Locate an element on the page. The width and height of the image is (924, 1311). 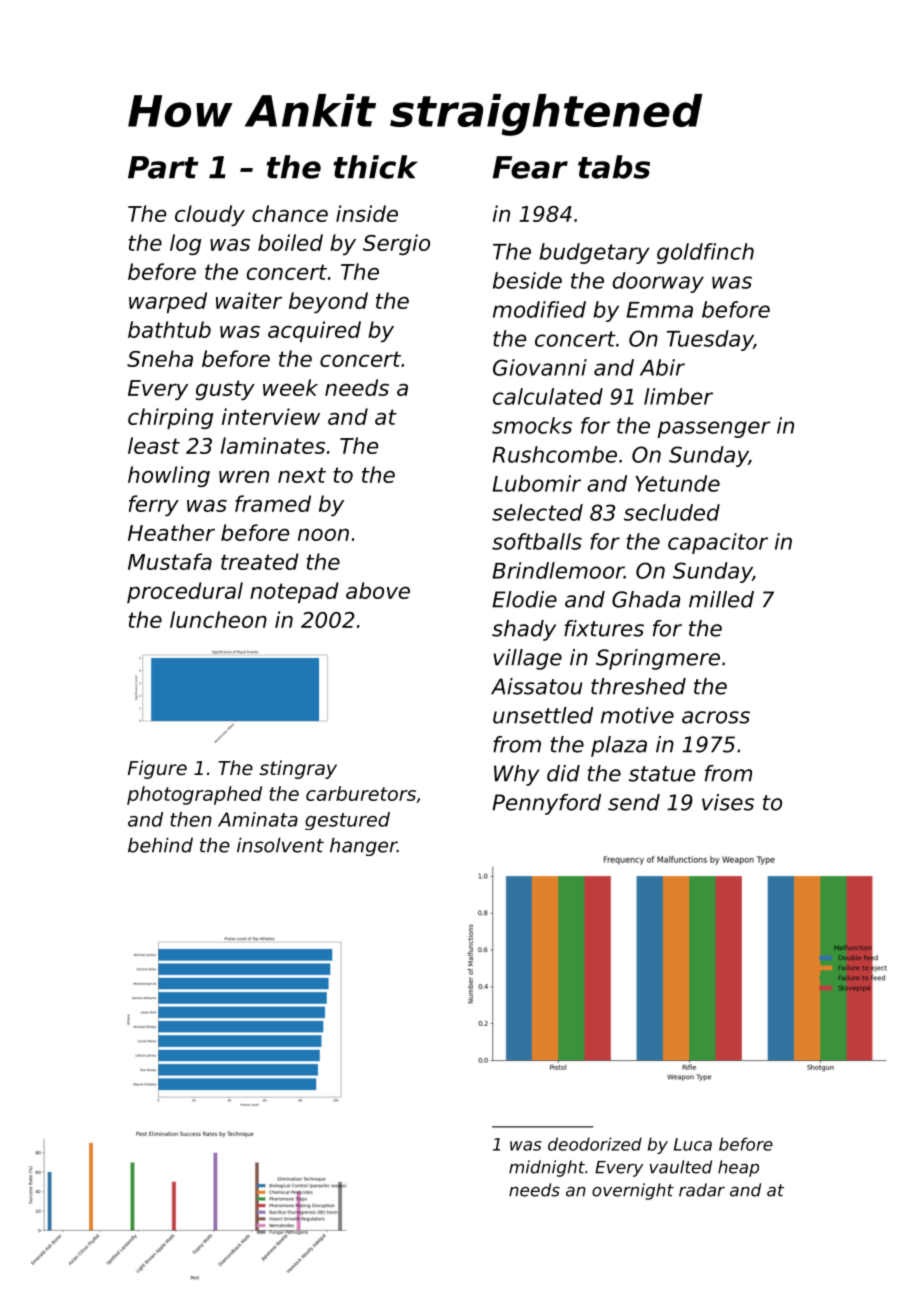
modified is located at coordinates (539, 309).
